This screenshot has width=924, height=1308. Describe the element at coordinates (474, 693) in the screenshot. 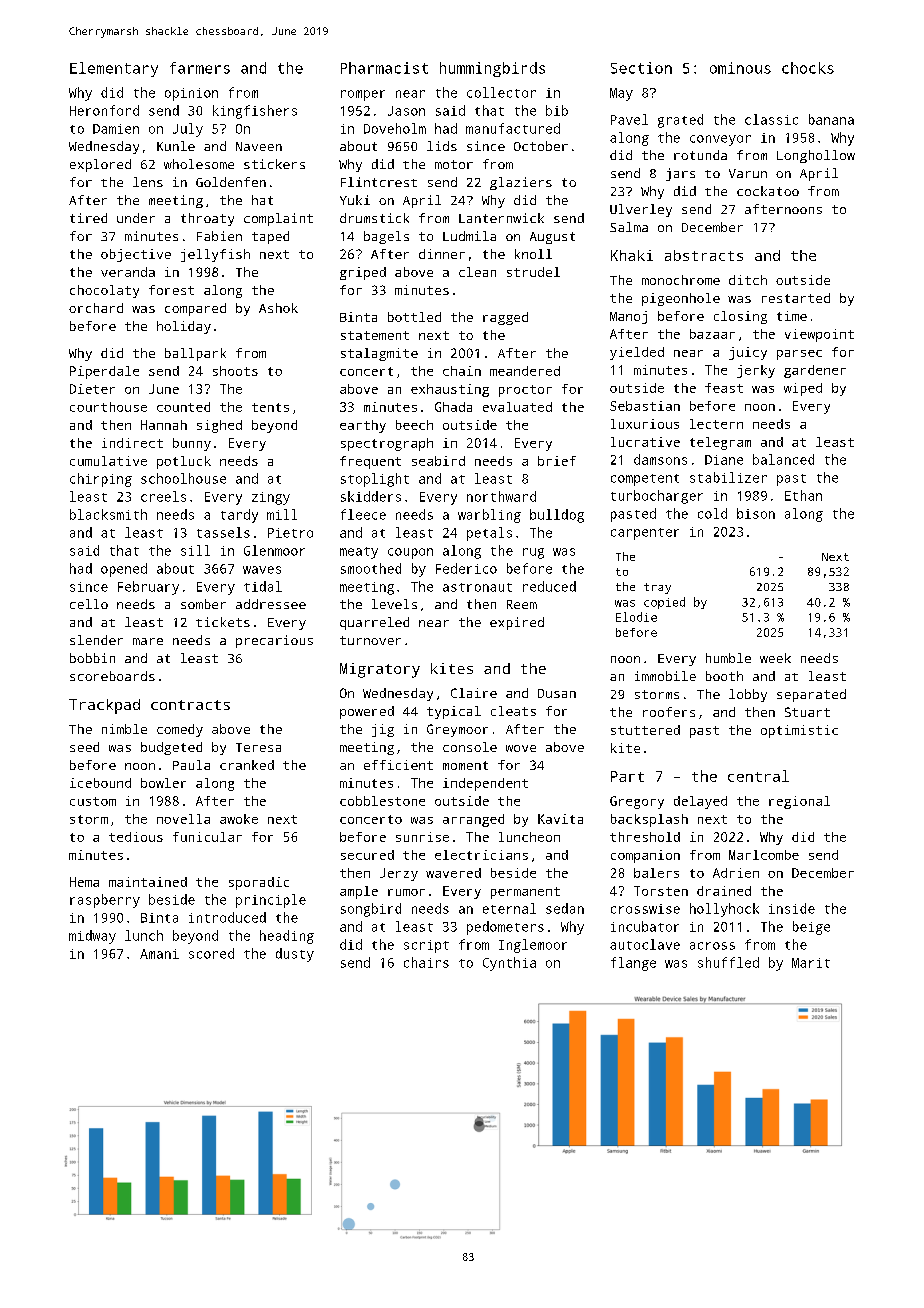

I see `Claire` at that location.
